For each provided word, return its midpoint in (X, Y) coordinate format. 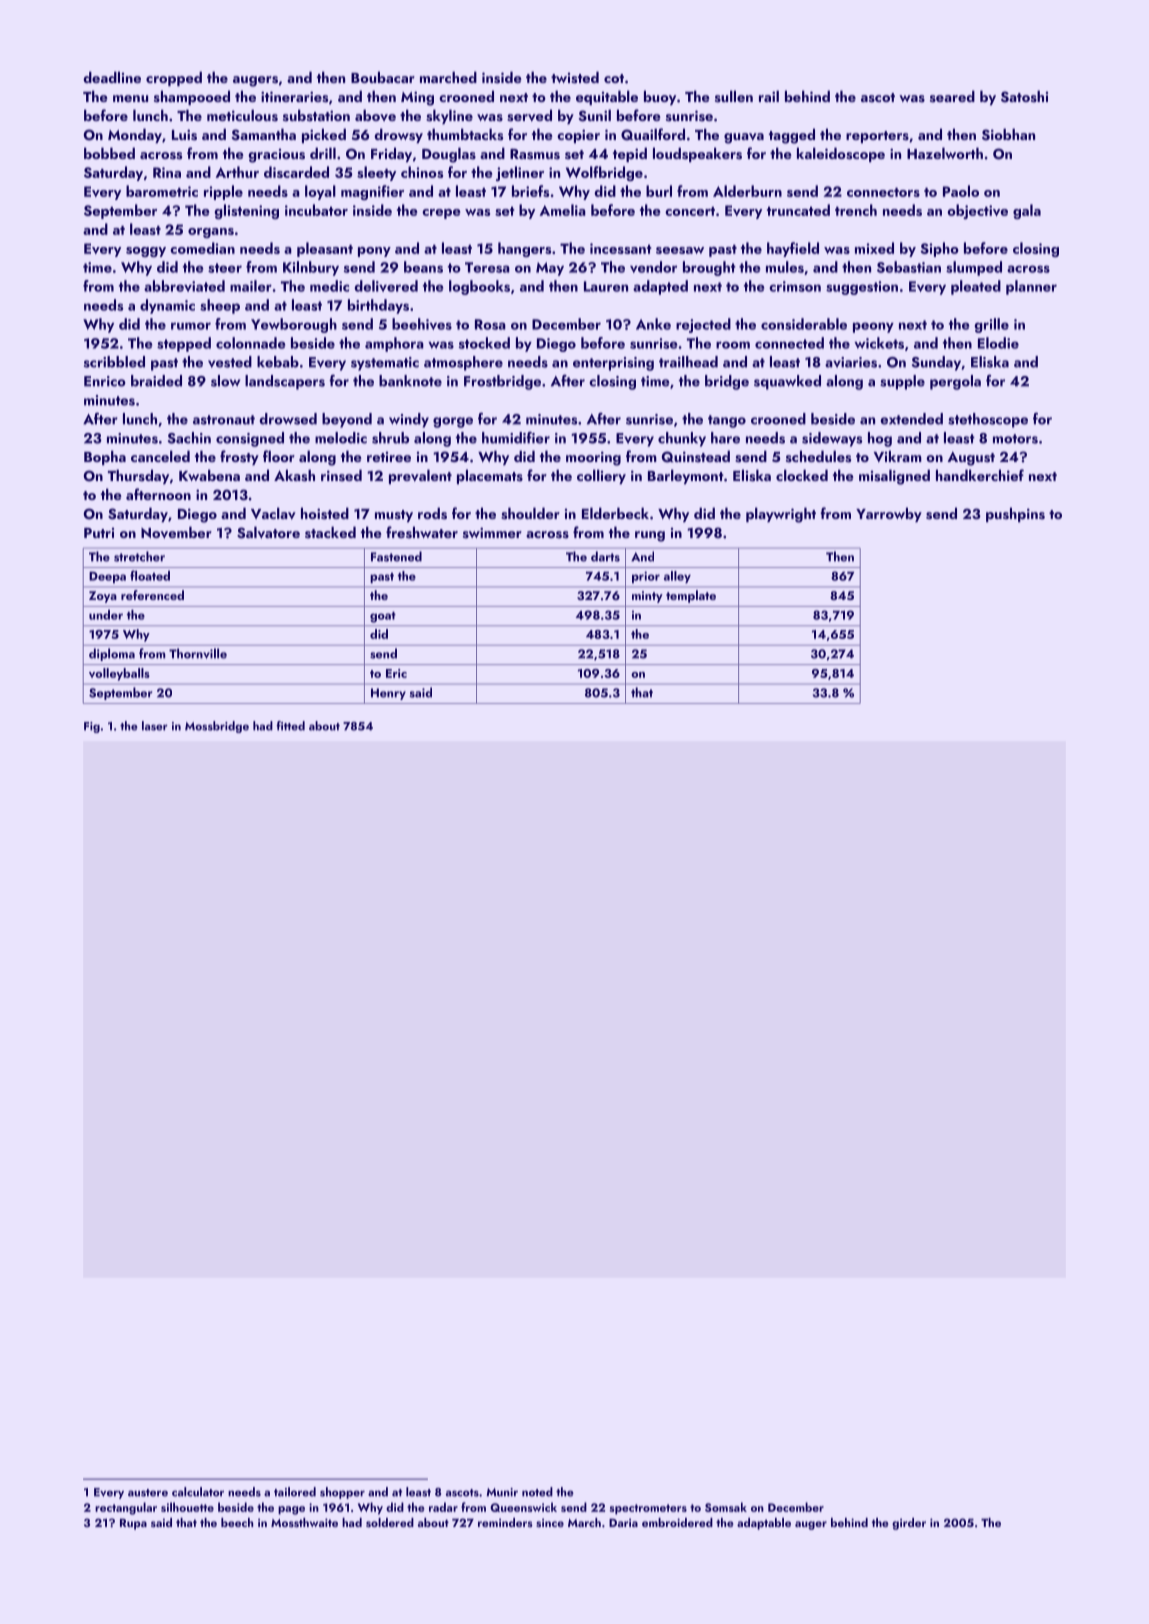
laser (155, 726)
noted (537, 1492)
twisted (575, 77)
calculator (198, 1492)
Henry (388, 694)
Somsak (726, 1507)
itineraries (294, 97)
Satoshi (1024, 96)
